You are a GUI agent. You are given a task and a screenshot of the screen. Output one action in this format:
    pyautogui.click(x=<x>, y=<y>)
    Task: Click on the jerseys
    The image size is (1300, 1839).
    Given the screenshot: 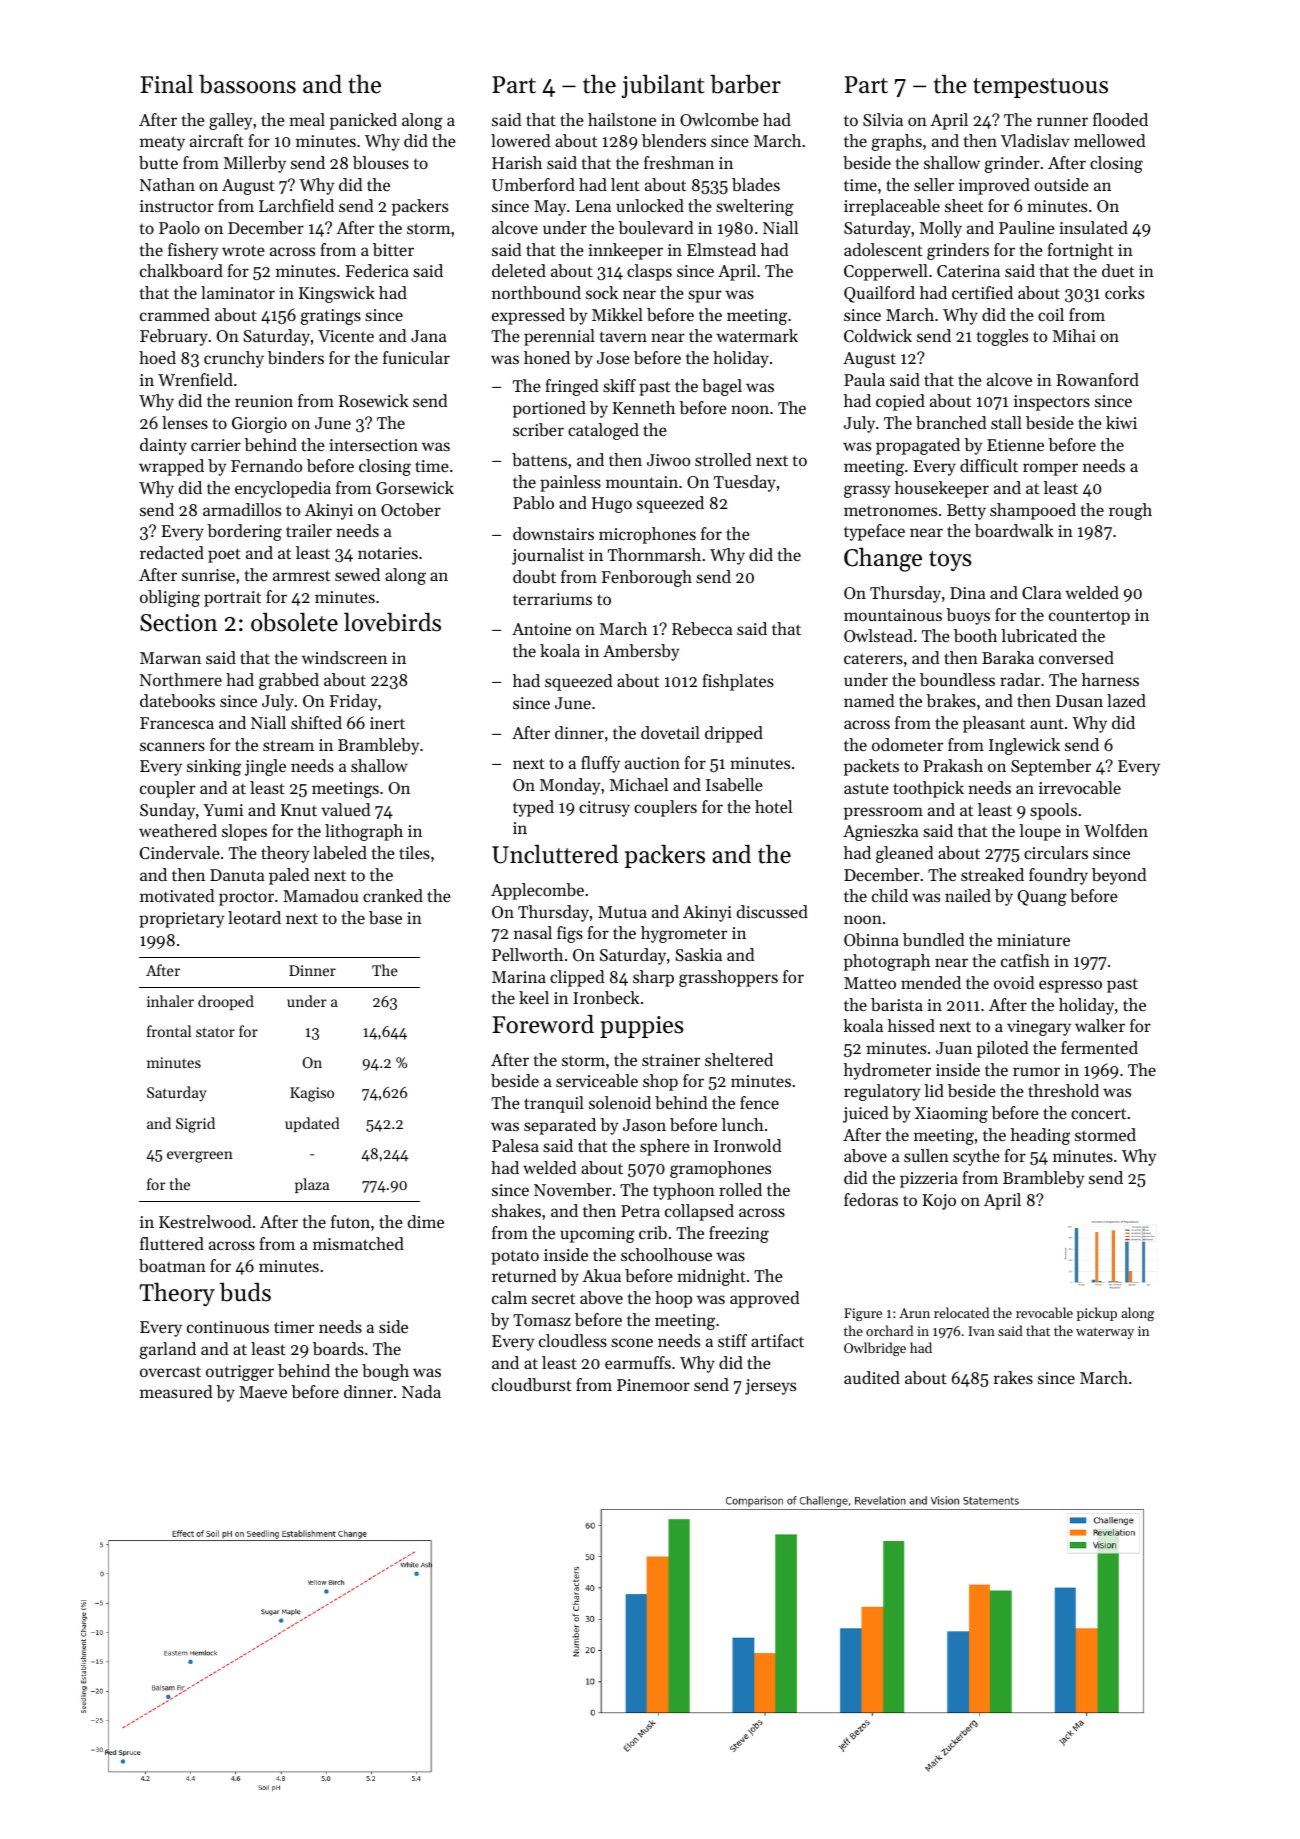 What is the action you would take?
    pyautogui.click(x=770, y=1387)
